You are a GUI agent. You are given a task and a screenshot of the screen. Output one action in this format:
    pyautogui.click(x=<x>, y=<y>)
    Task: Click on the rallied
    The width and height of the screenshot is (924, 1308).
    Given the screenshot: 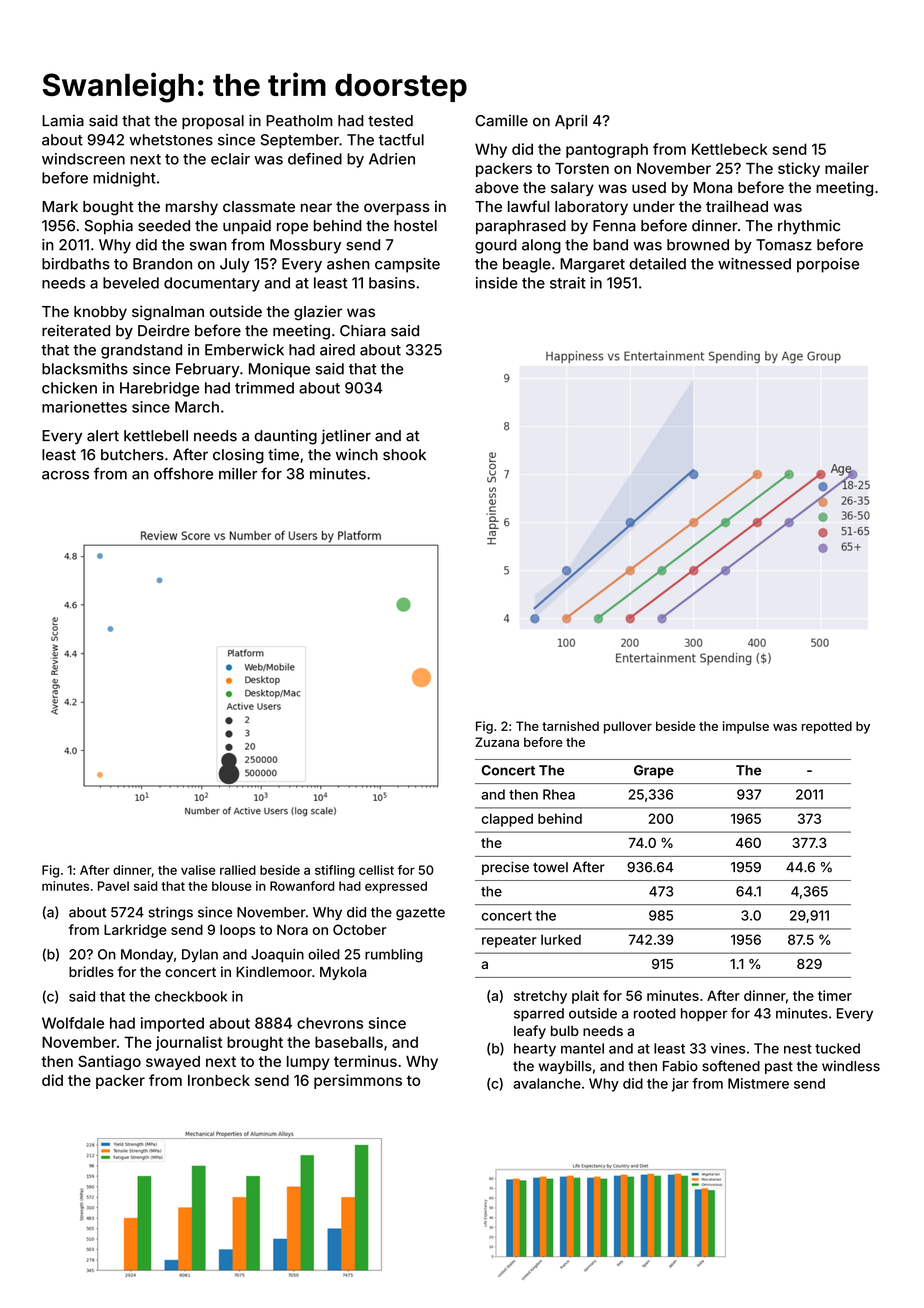 What is the action you would take?
    pyautogui.click(x=238, y=870)
